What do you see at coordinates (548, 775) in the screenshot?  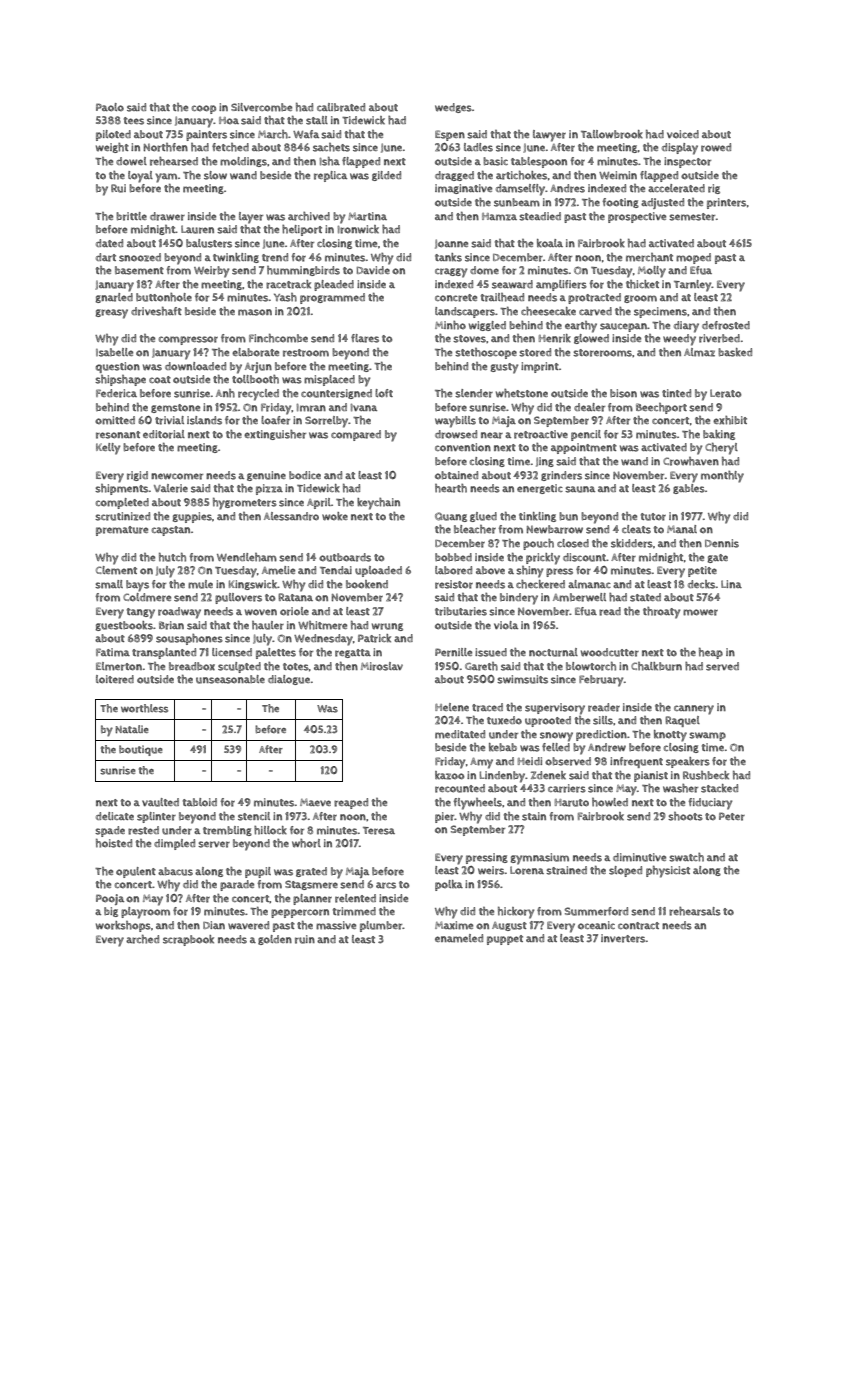 I see `Zdenek` at bounding box center [548, 775].
